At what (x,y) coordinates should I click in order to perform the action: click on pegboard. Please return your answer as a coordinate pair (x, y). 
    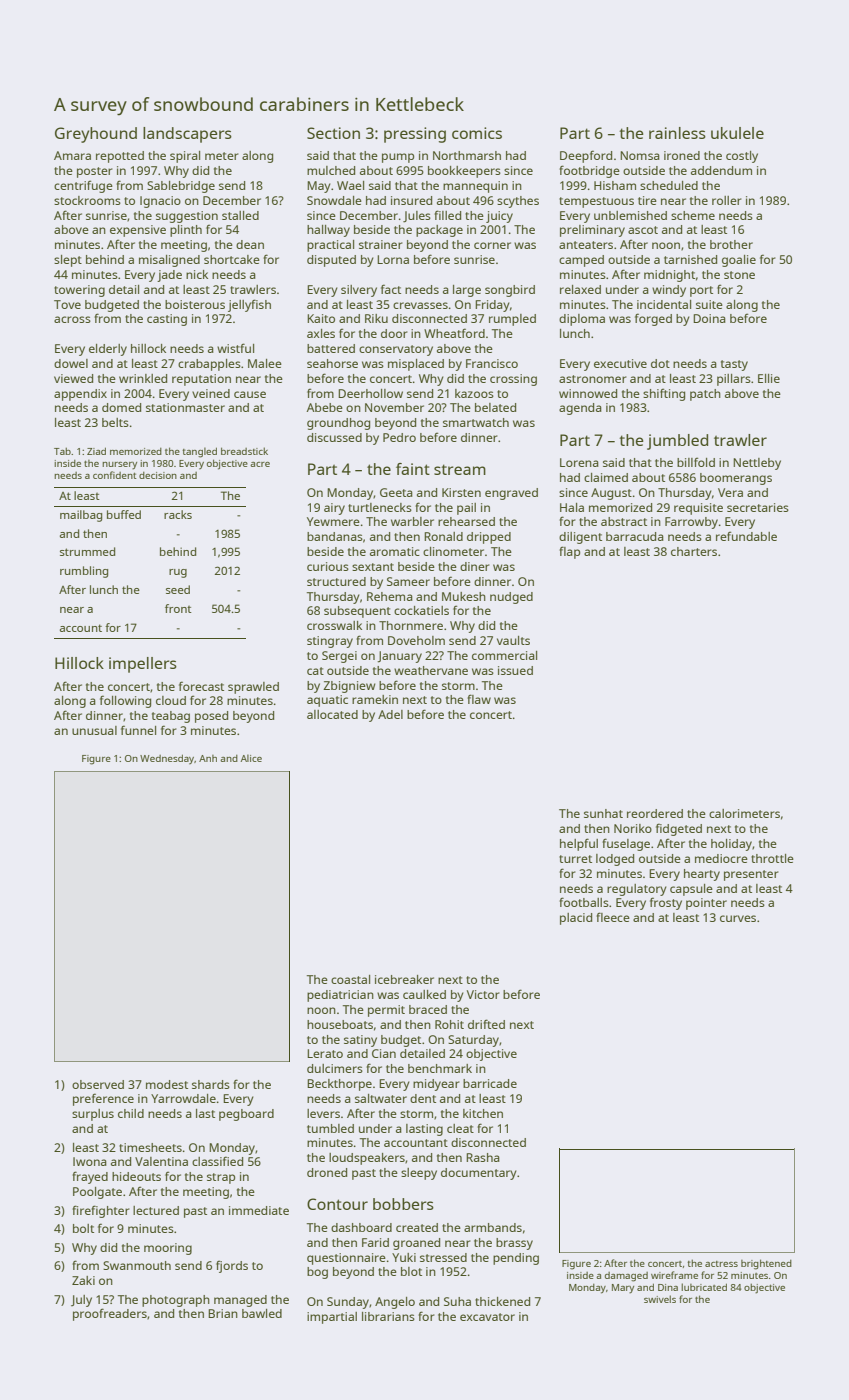
    Looking at the image, I should click on (246, 1115).
